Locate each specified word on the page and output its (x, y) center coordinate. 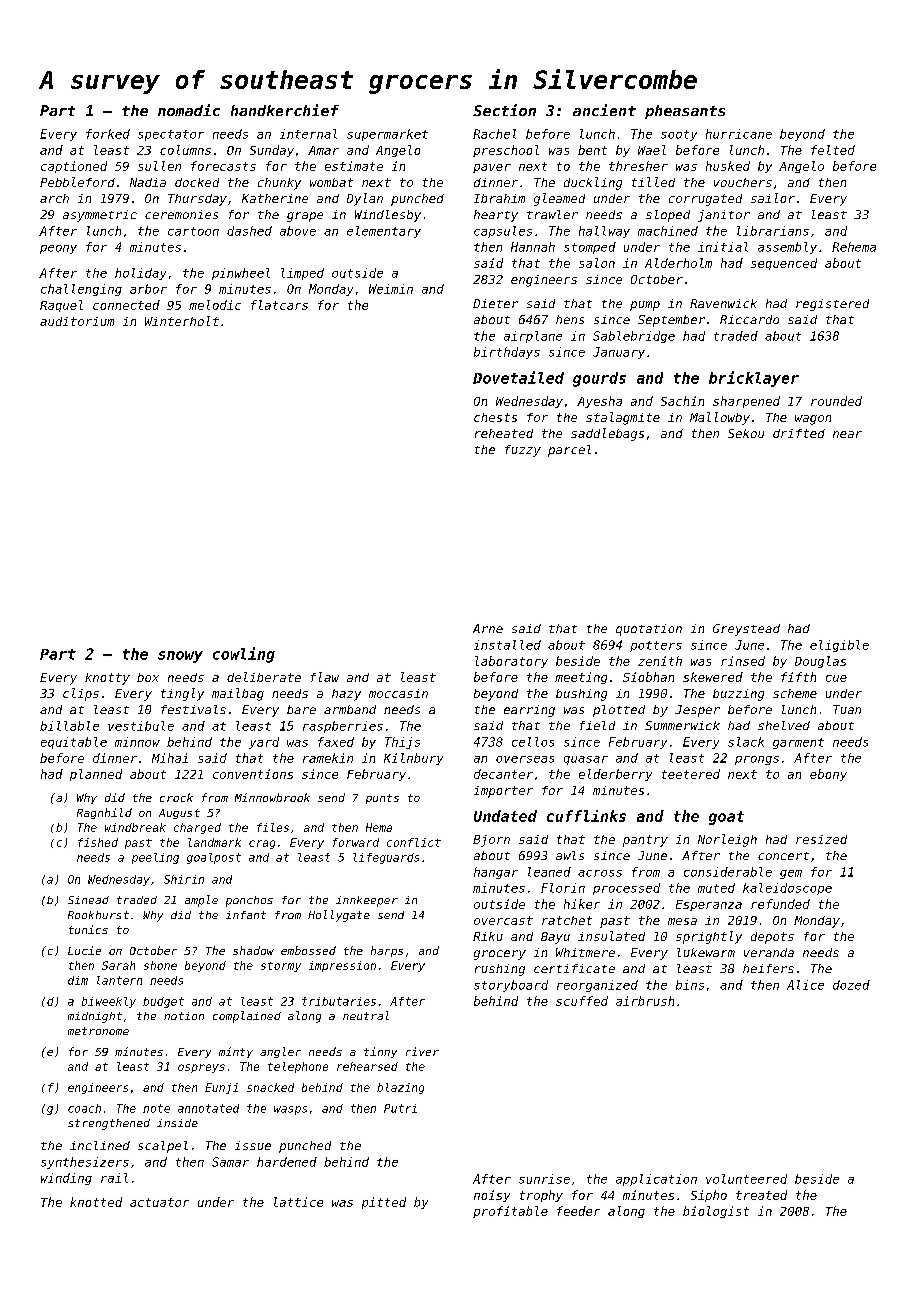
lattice (298, 1202)
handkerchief (285, 110)
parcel (569, 451)
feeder (578, 1211)
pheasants (685, 112)
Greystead (746, 630)
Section (504, 110)
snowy (180, 657)
